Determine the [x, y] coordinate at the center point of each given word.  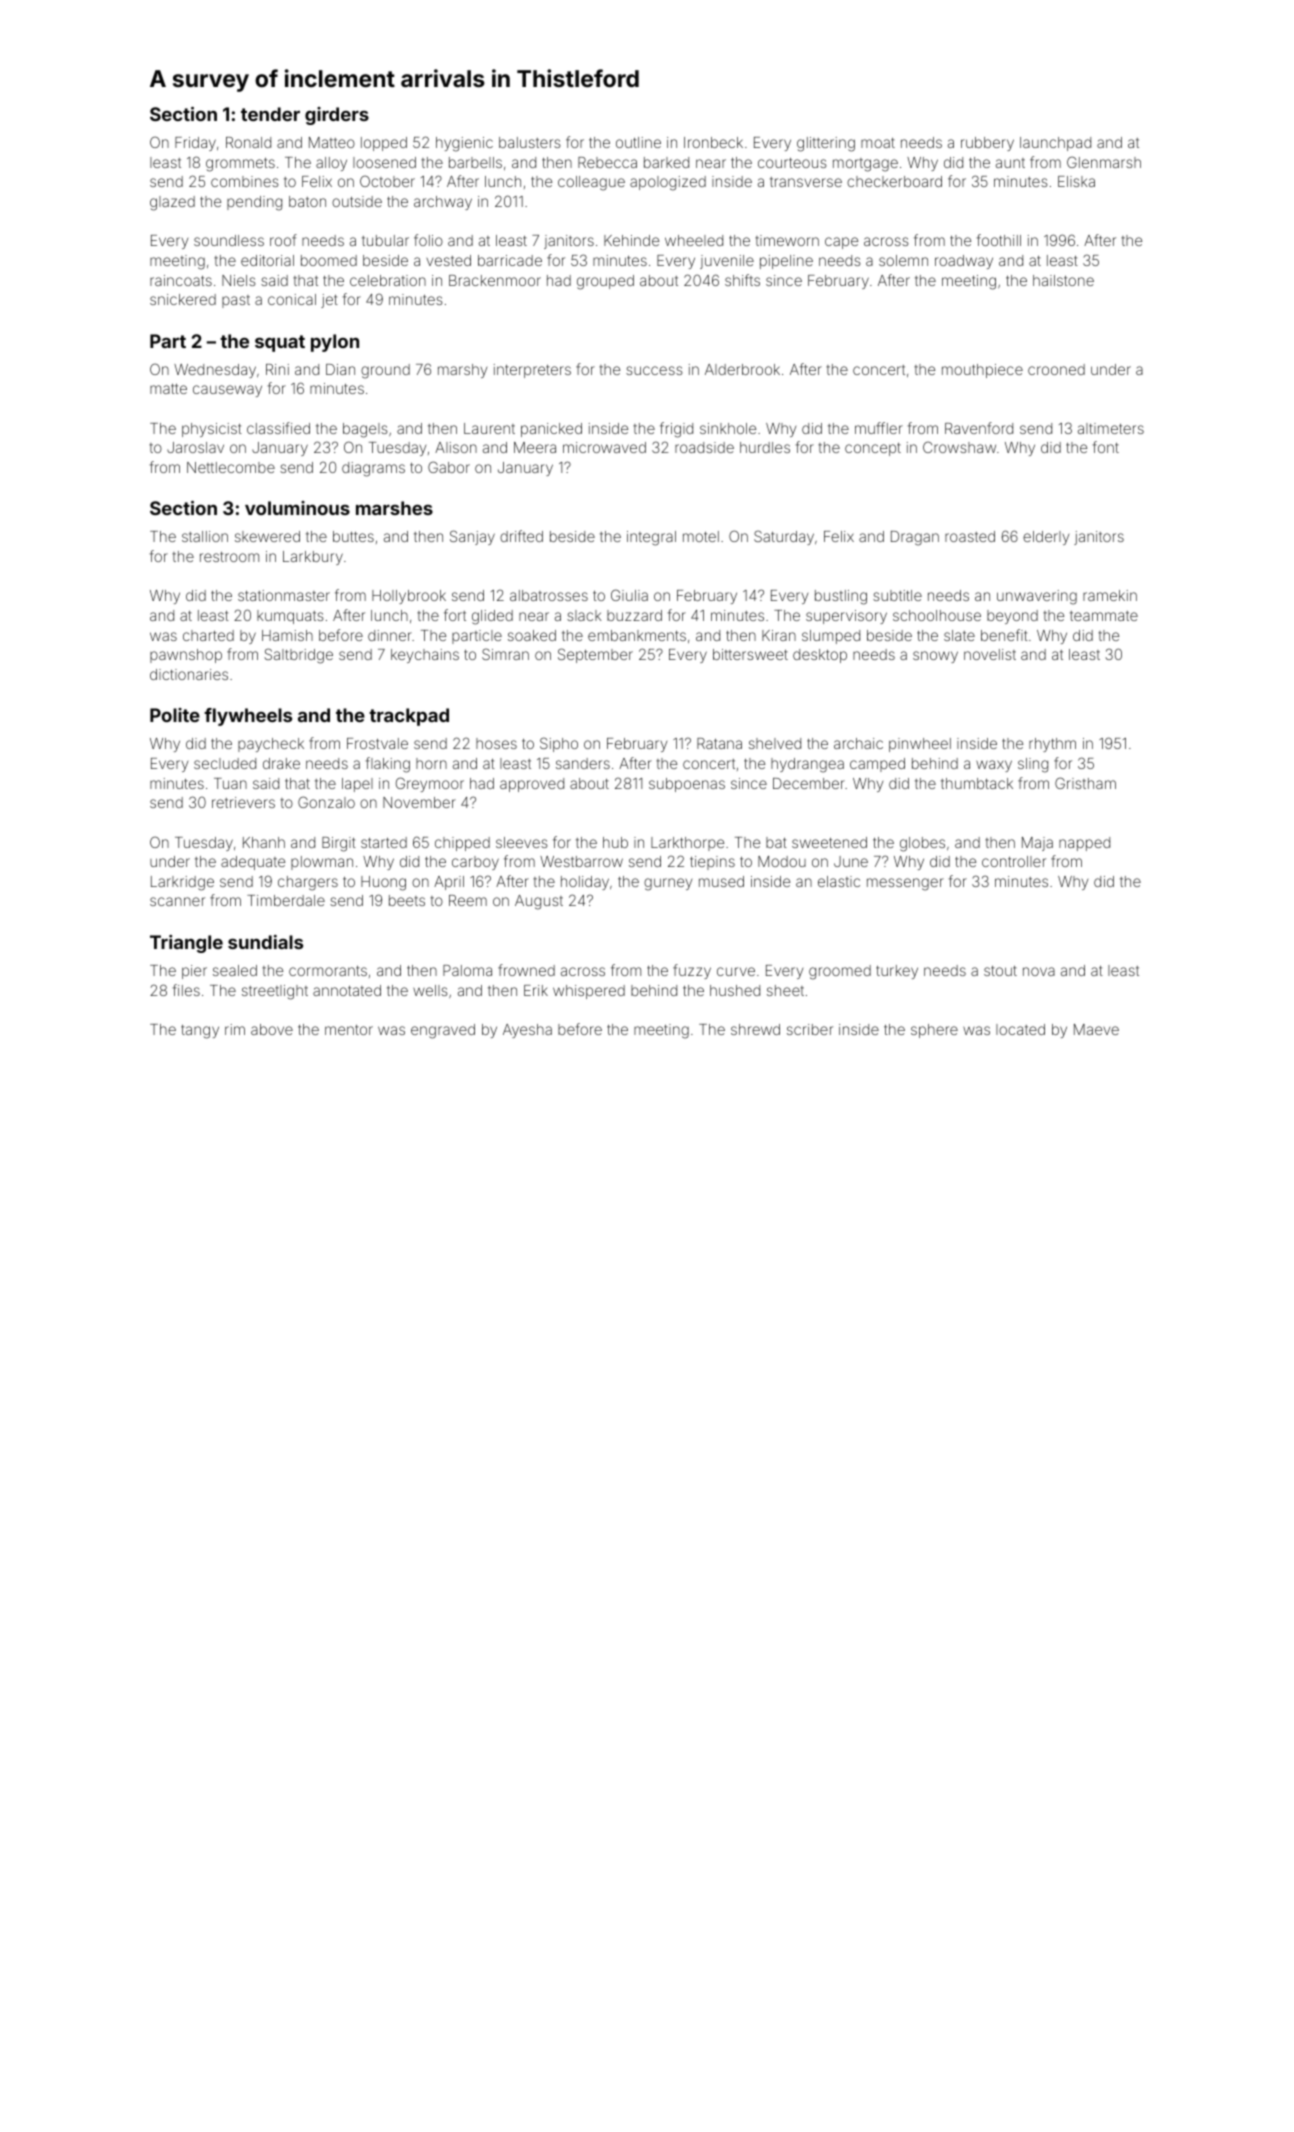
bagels [365, 430]
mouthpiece [982, 371]
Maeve [1096, 1029]
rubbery [987, 144]
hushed [735, 990]
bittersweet [750, 654]
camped [877, 765]
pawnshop [186, 656]
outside [357, 201]
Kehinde [631, 240]
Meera [535, 447]
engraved [443, 1031]
